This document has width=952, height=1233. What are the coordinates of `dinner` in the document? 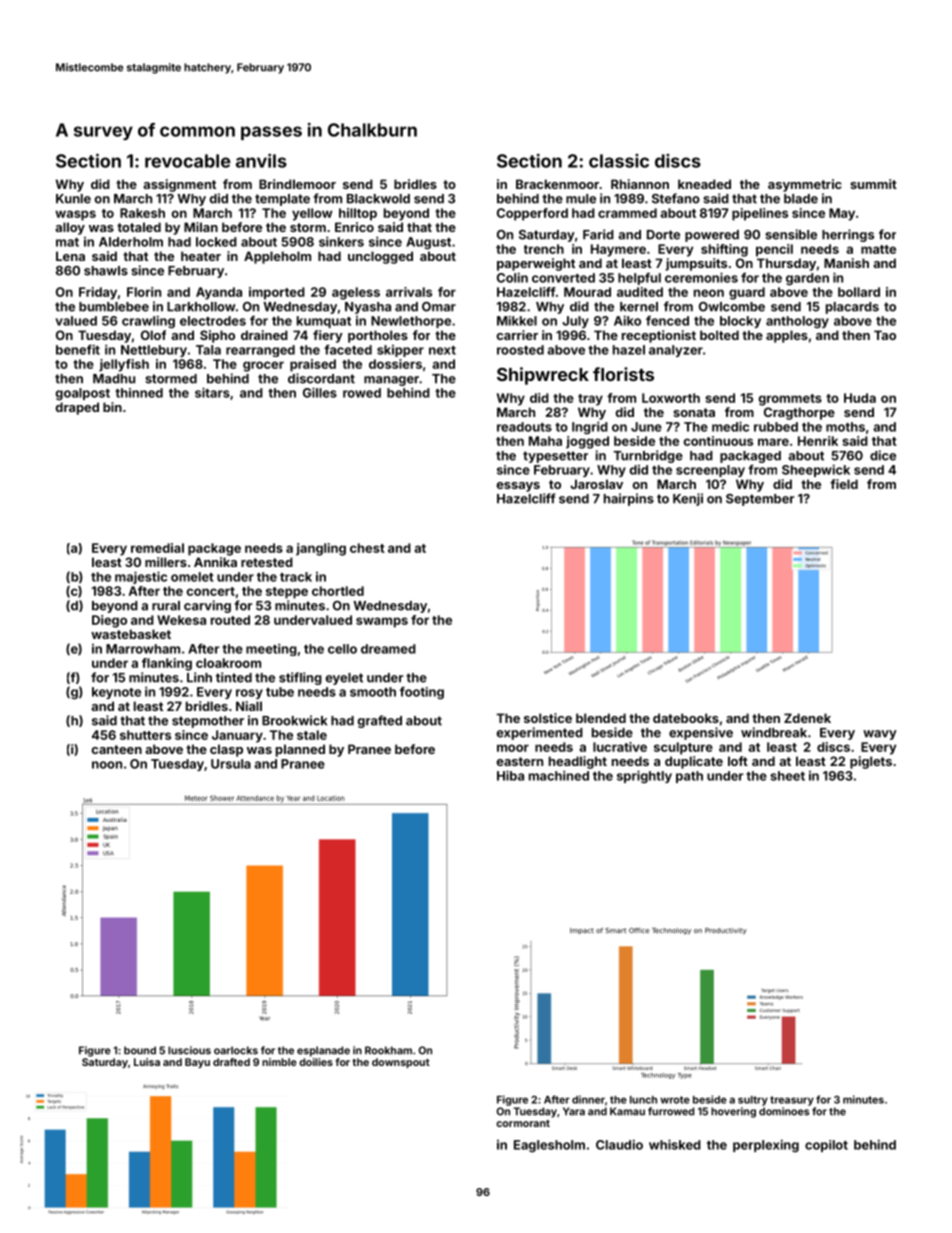 It's located at (588, 1099).
